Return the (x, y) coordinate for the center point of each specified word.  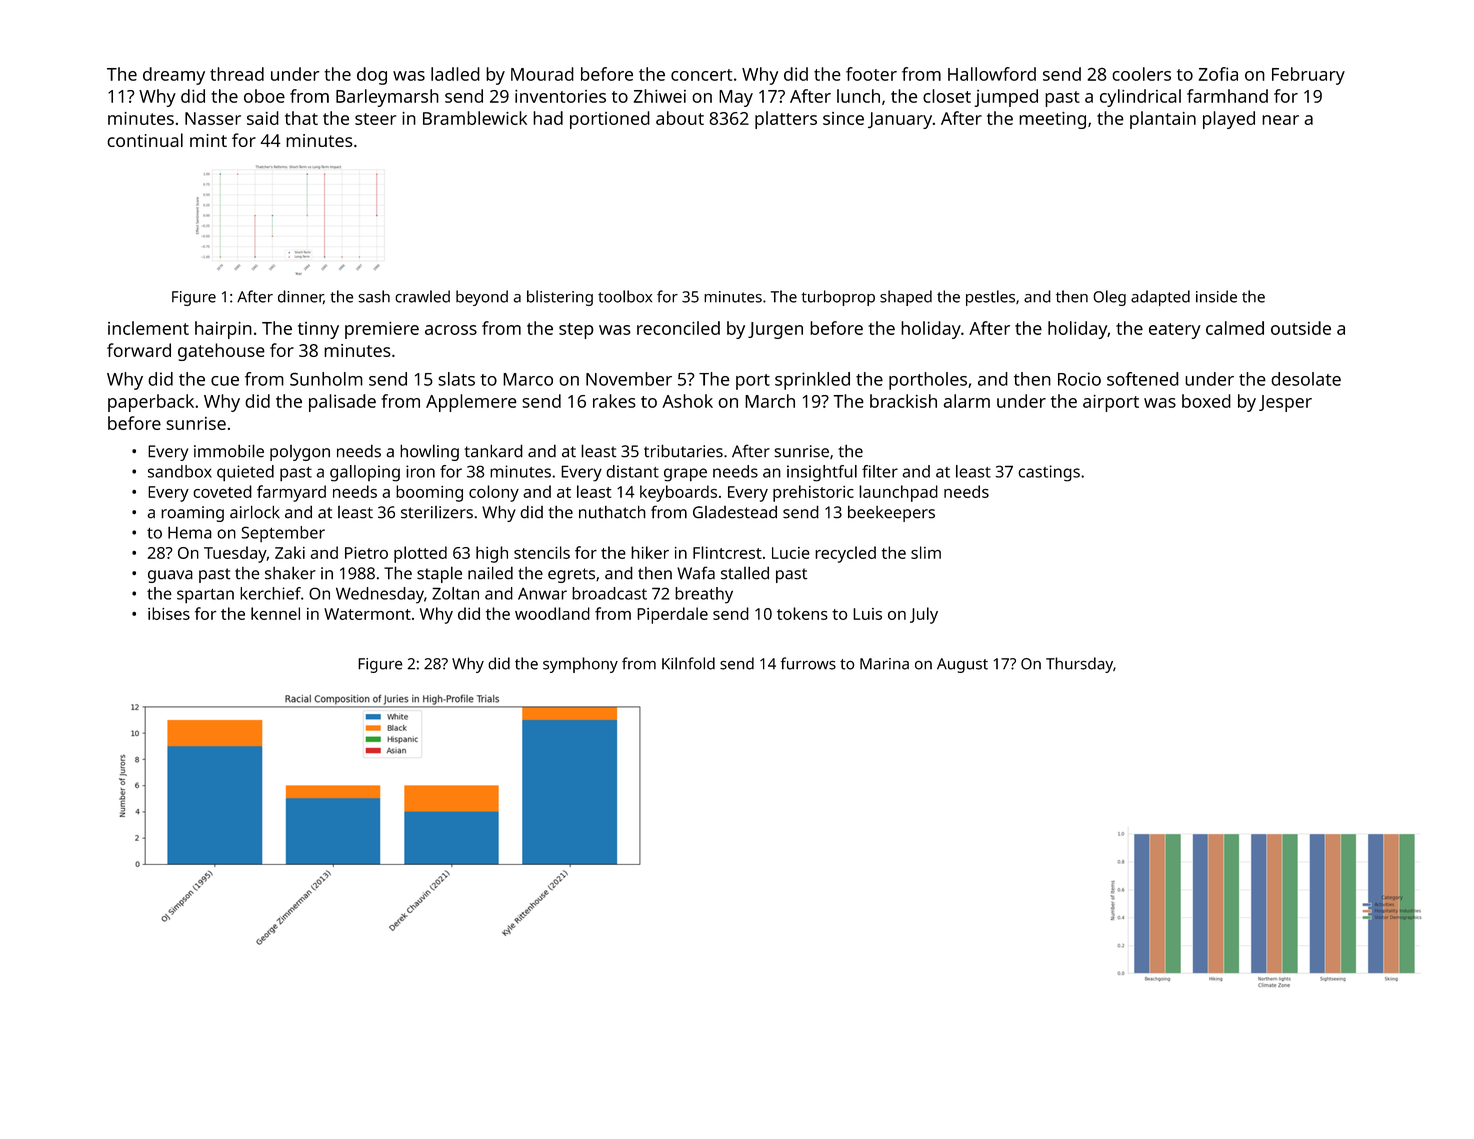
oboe (264, 96)
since (843, 118)
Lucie (791, 553)
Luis (867, 614)
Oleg (1109, 298)
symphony (580, 665)
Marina (884, 664)
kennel (275, 613)
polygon (300, 453)
